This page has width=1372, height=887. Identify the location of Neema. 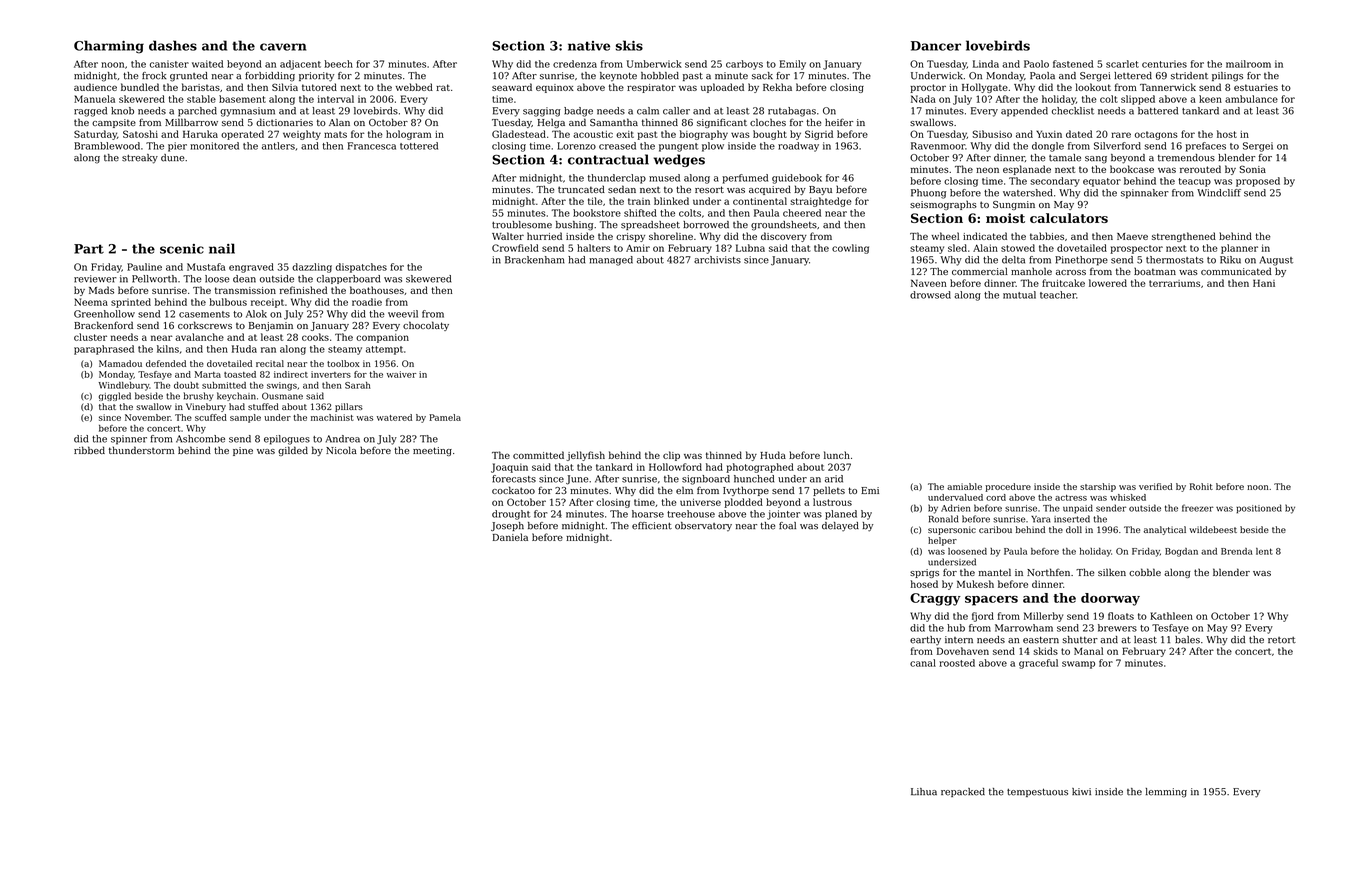
(91, 302).
